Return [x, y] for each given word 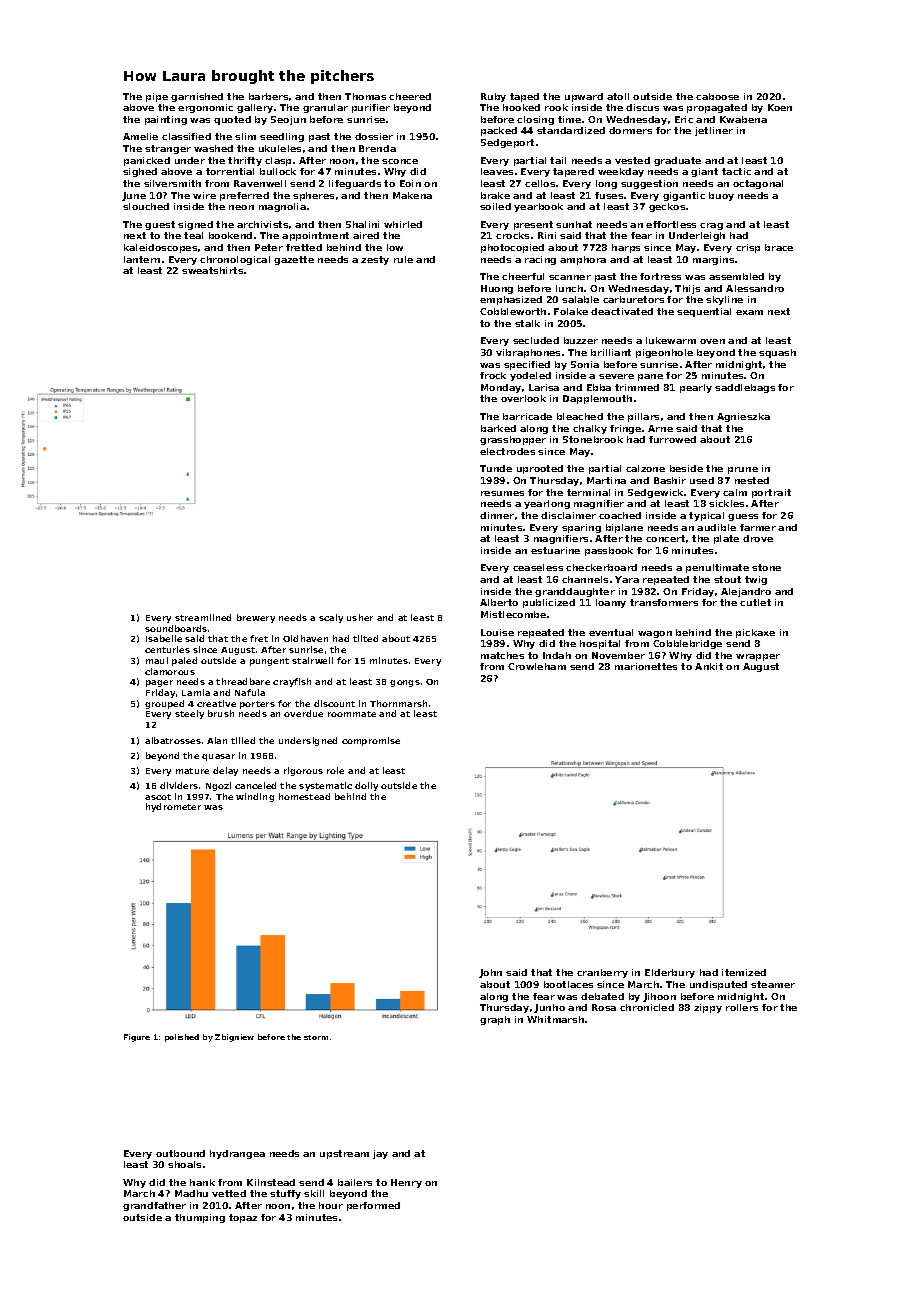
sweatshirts [212, 270]
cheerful [523, 276]
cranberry [602, 973]
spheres [313, 196]
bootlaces [568, 984]
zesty [375, 260]
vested [632, 160]
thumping [200, 1218]
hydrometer [173, 807]
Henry [406, 1183]
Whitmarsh [555, 1019]
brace [779, 247]
